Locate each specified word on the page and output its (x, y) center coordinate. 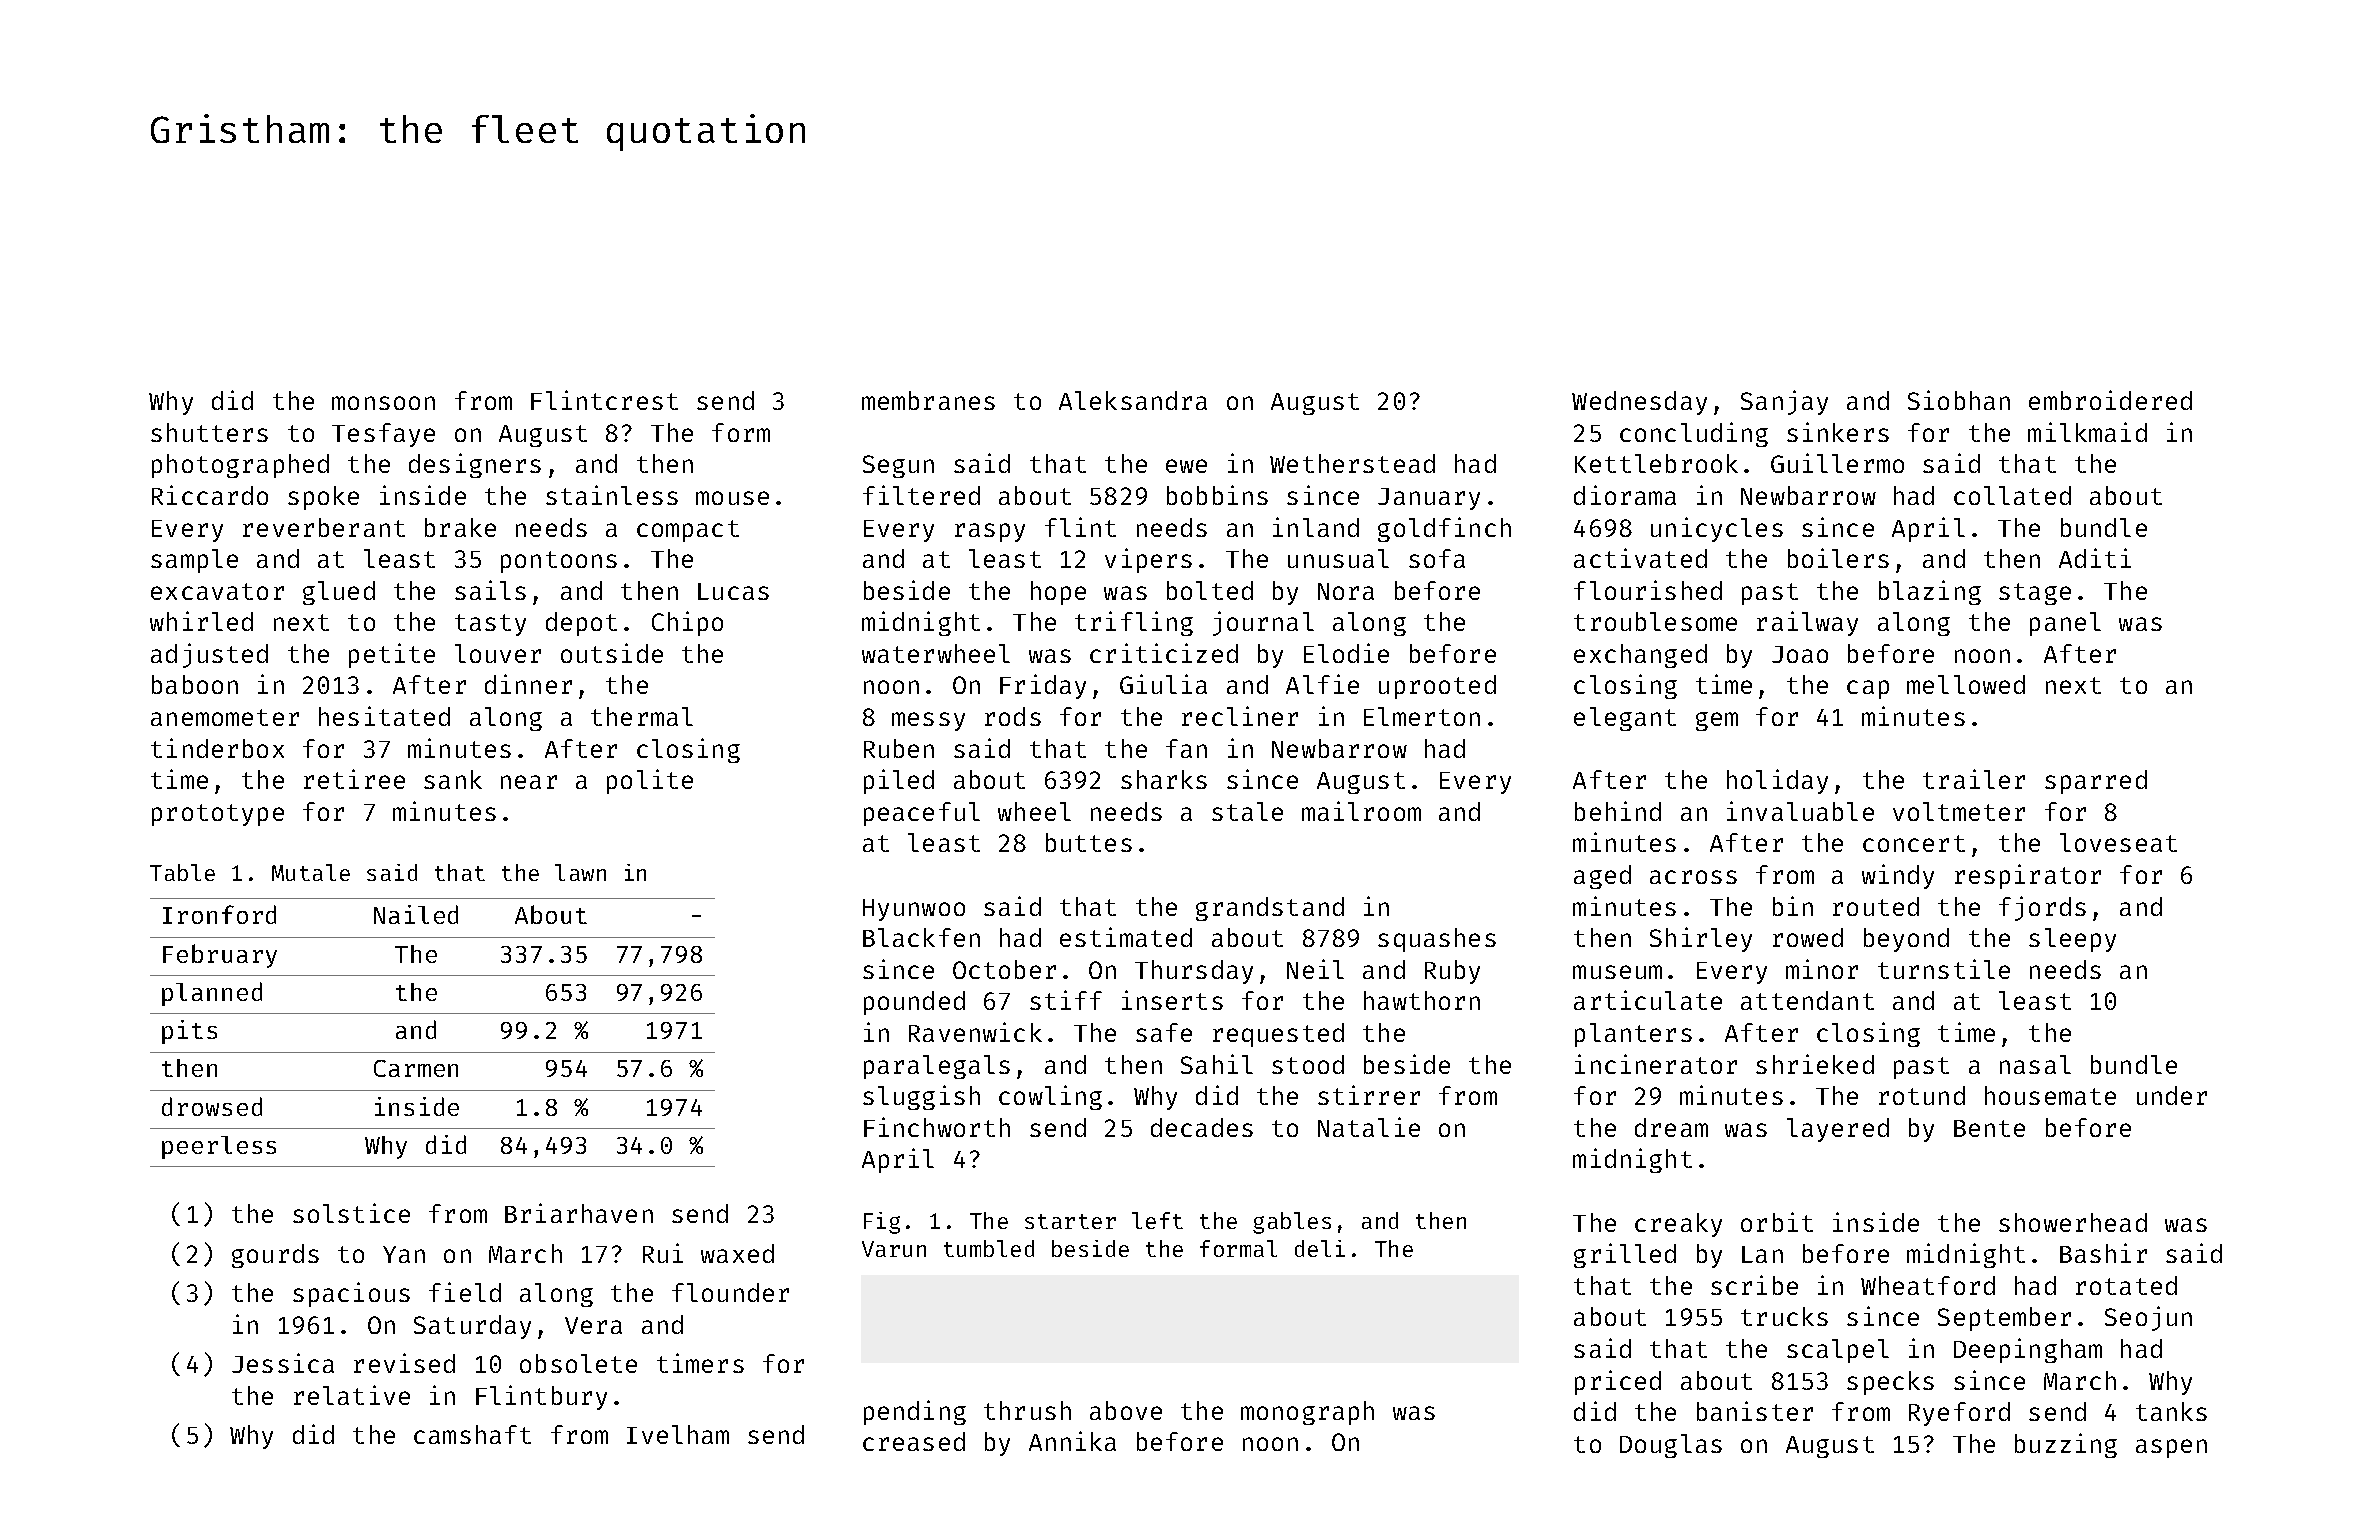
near (529, 782)
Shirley (1701, 939)
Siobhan (1959, 400)
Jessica (283, 1363)
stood (1308, 1064)
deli (1320, 1248)
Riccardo (210, 495)
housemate (2050, 1095)
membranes (928, 400)
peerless (219, 1147)
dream (1671, 1127)
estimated (1126, 937)
